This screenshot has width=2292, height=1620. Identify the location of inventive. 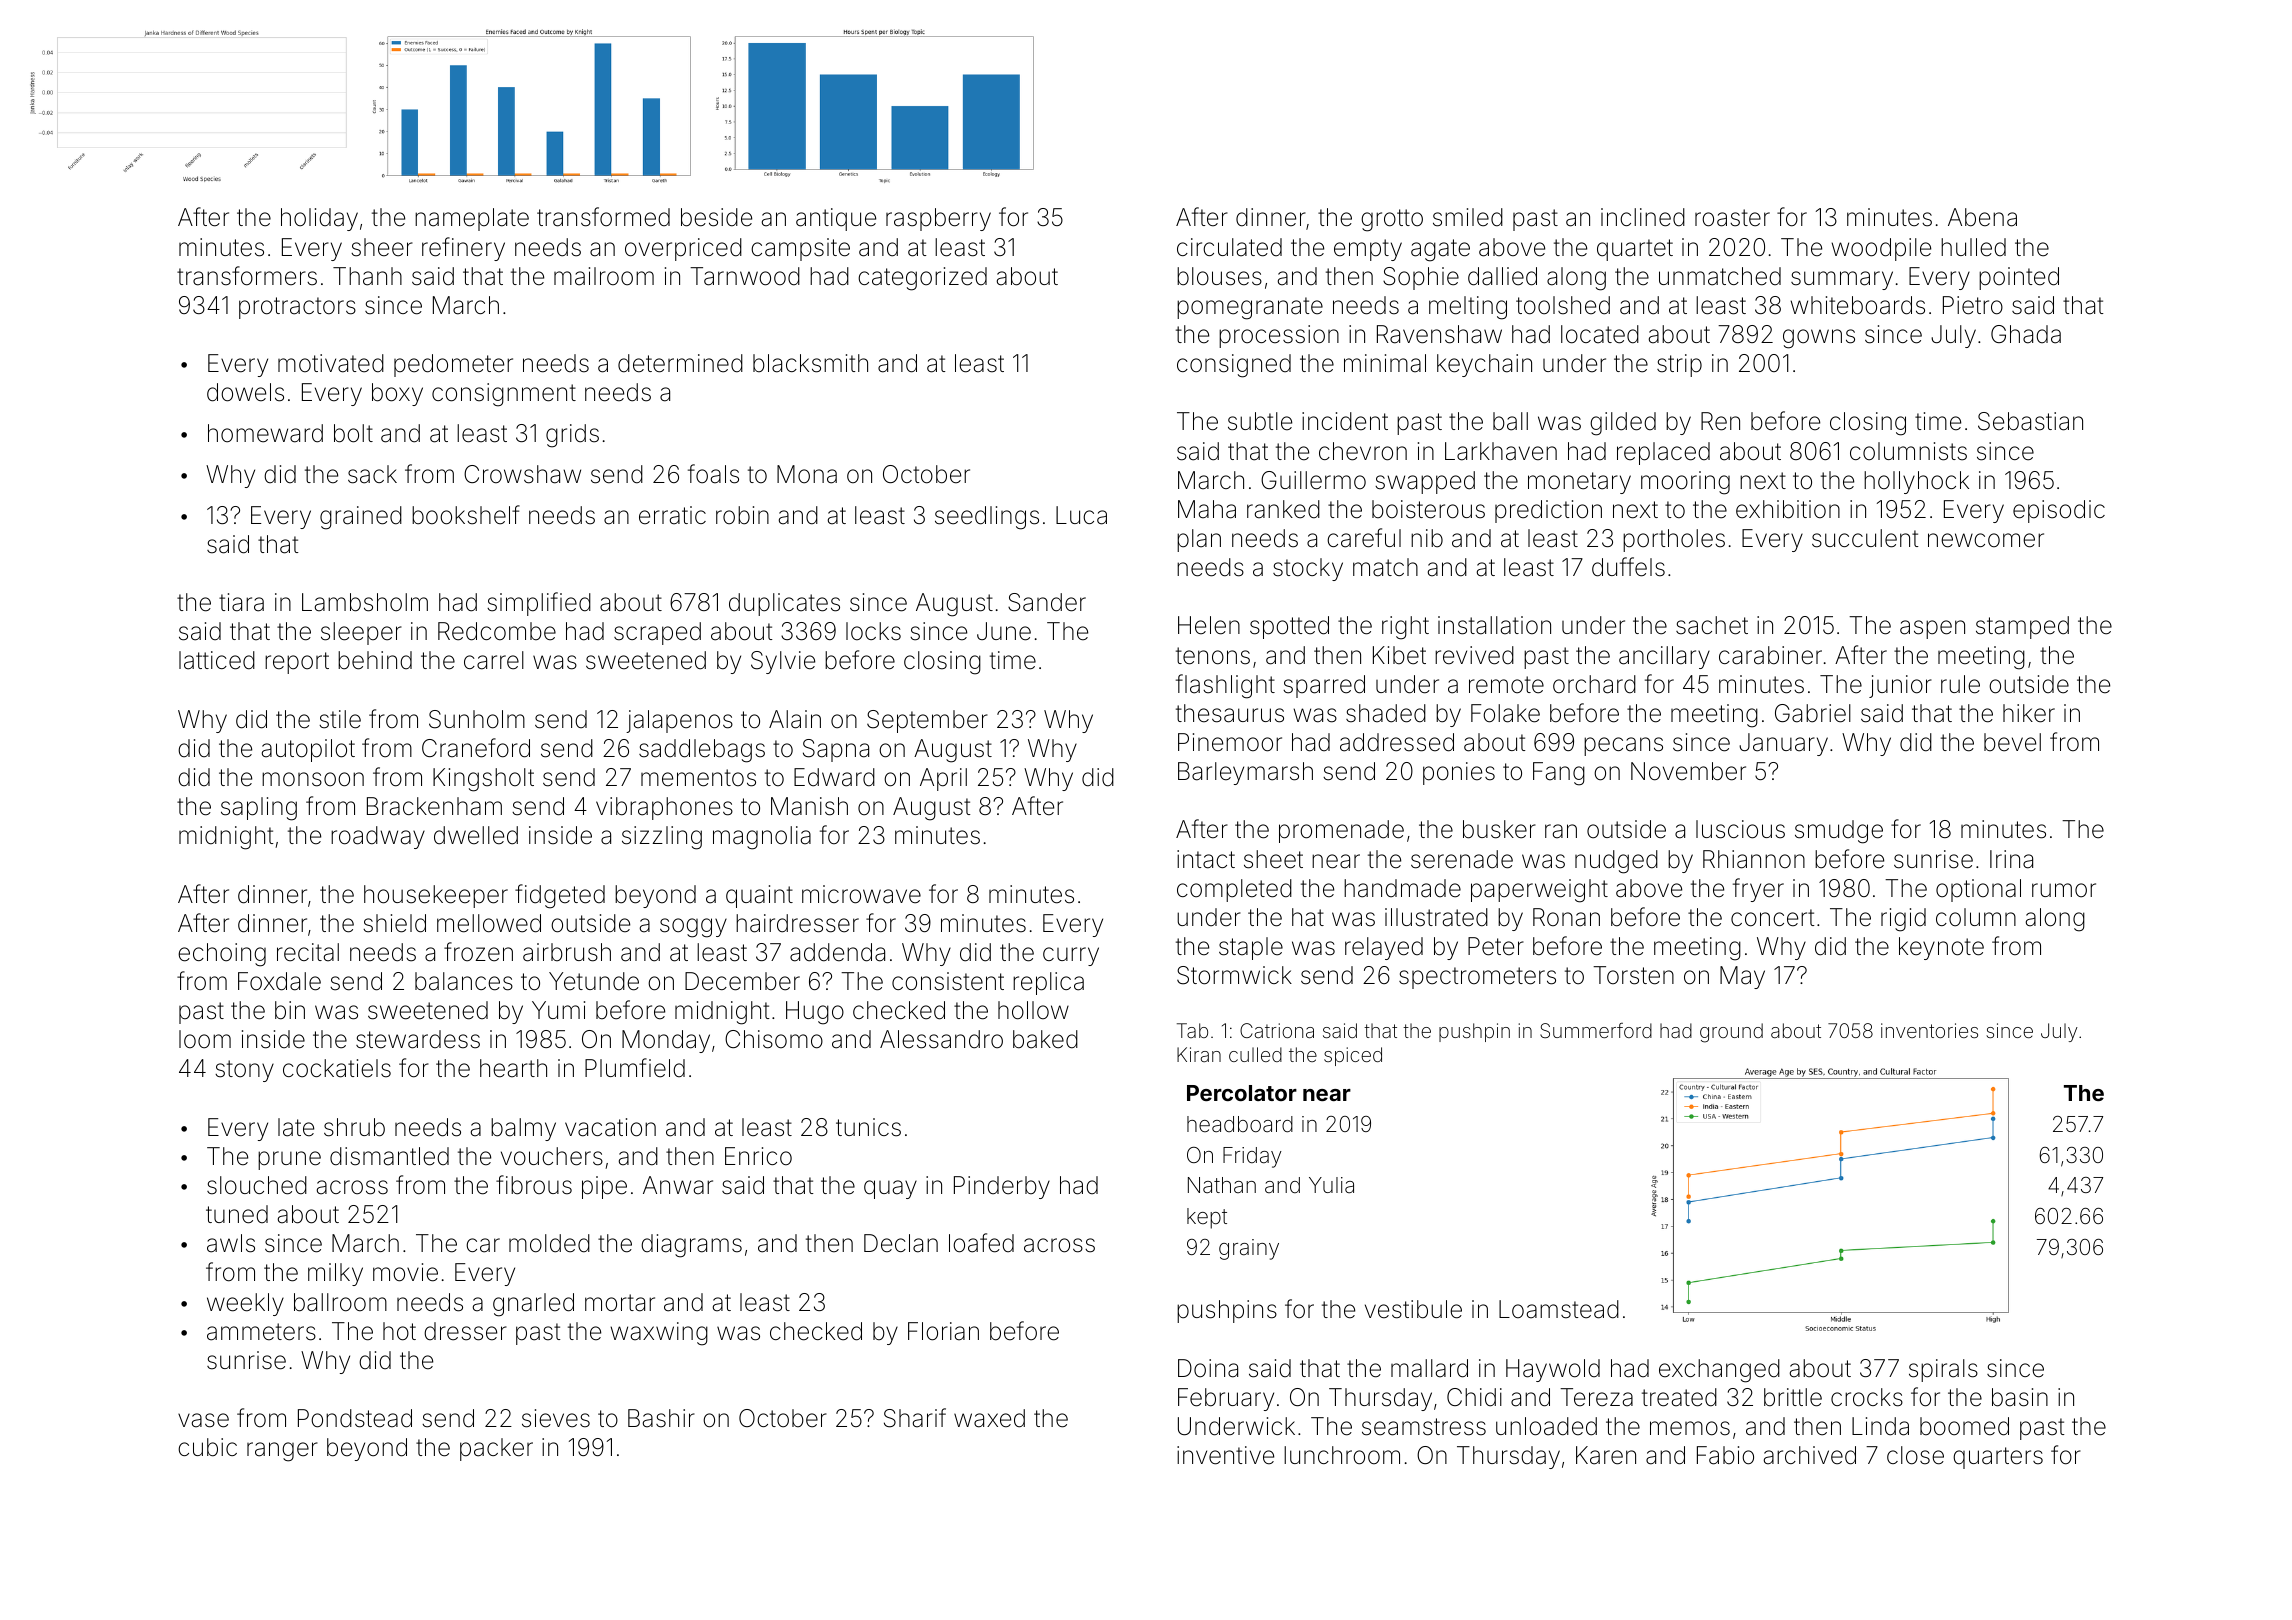
(1225, 1455).
